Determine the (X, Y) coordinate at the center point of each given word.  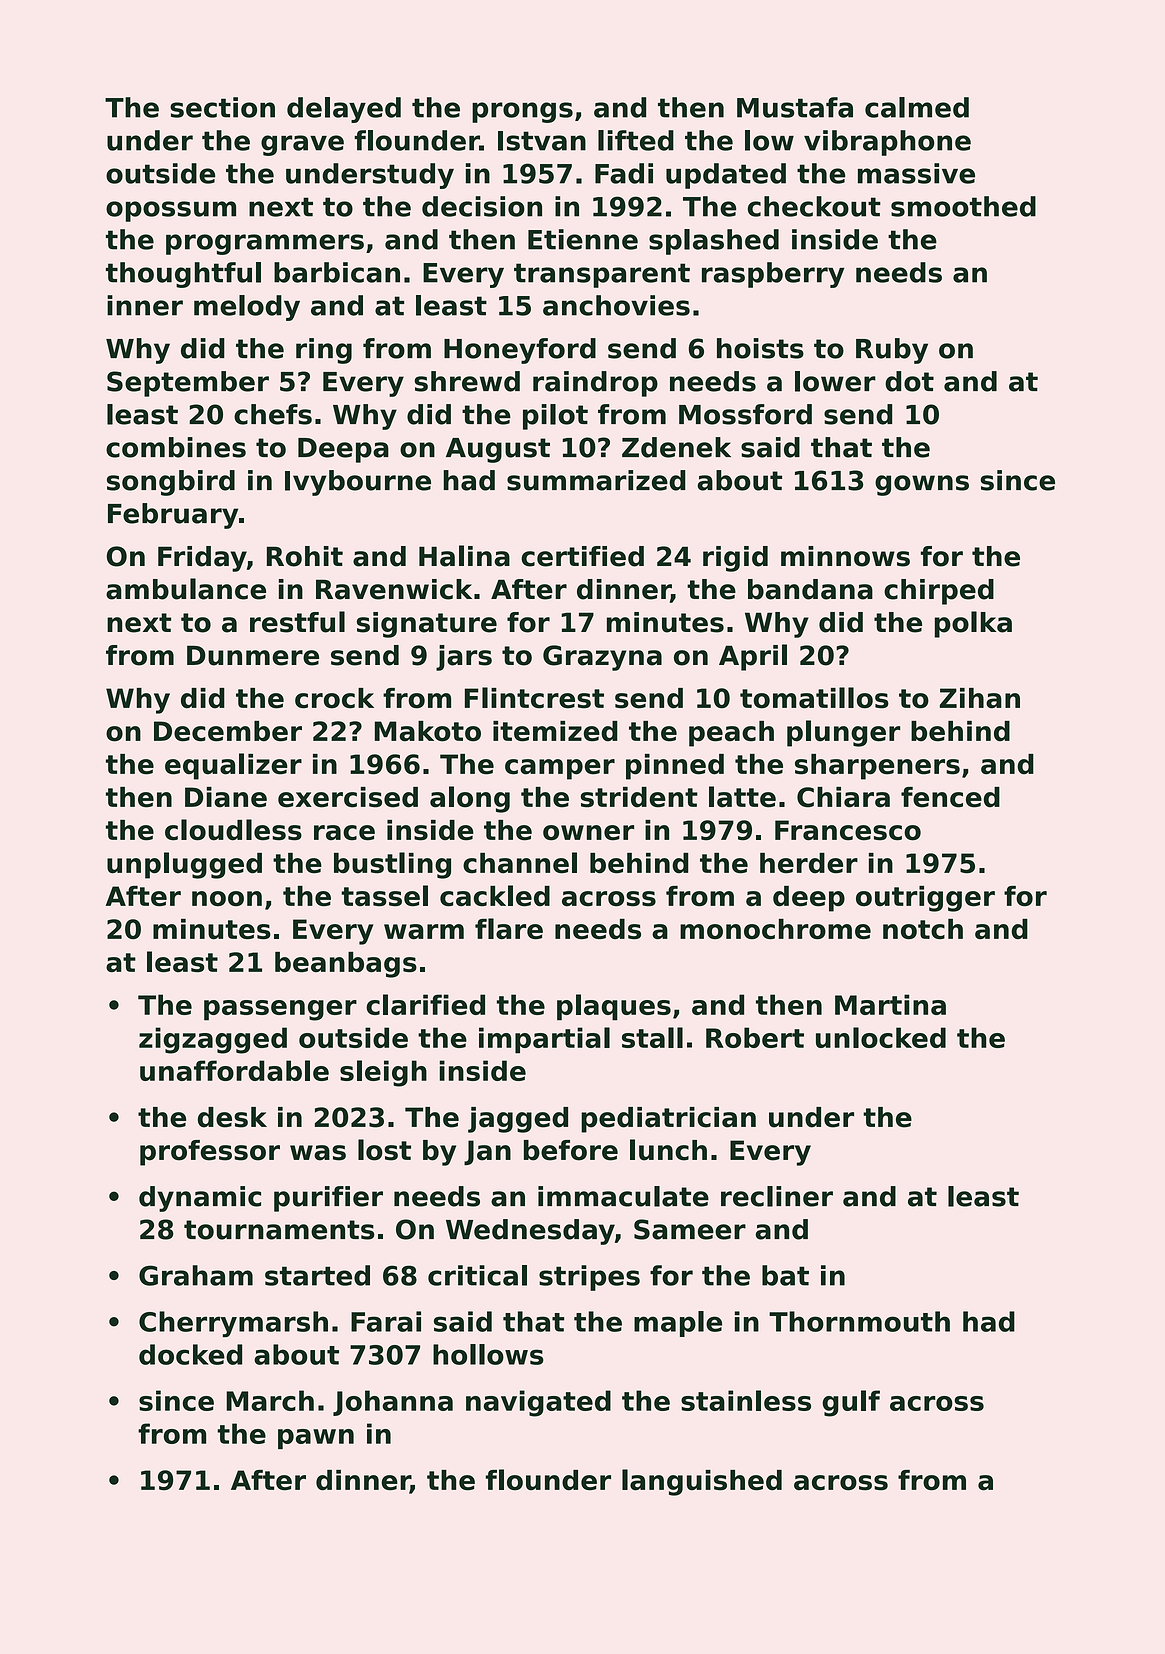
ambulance (186, 589)
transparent (602, 275)
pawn (316, 1439)
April (753, 657)
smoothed (963, 206)
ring (324, 351)
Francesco (848, 830)
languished (702, 1482)
